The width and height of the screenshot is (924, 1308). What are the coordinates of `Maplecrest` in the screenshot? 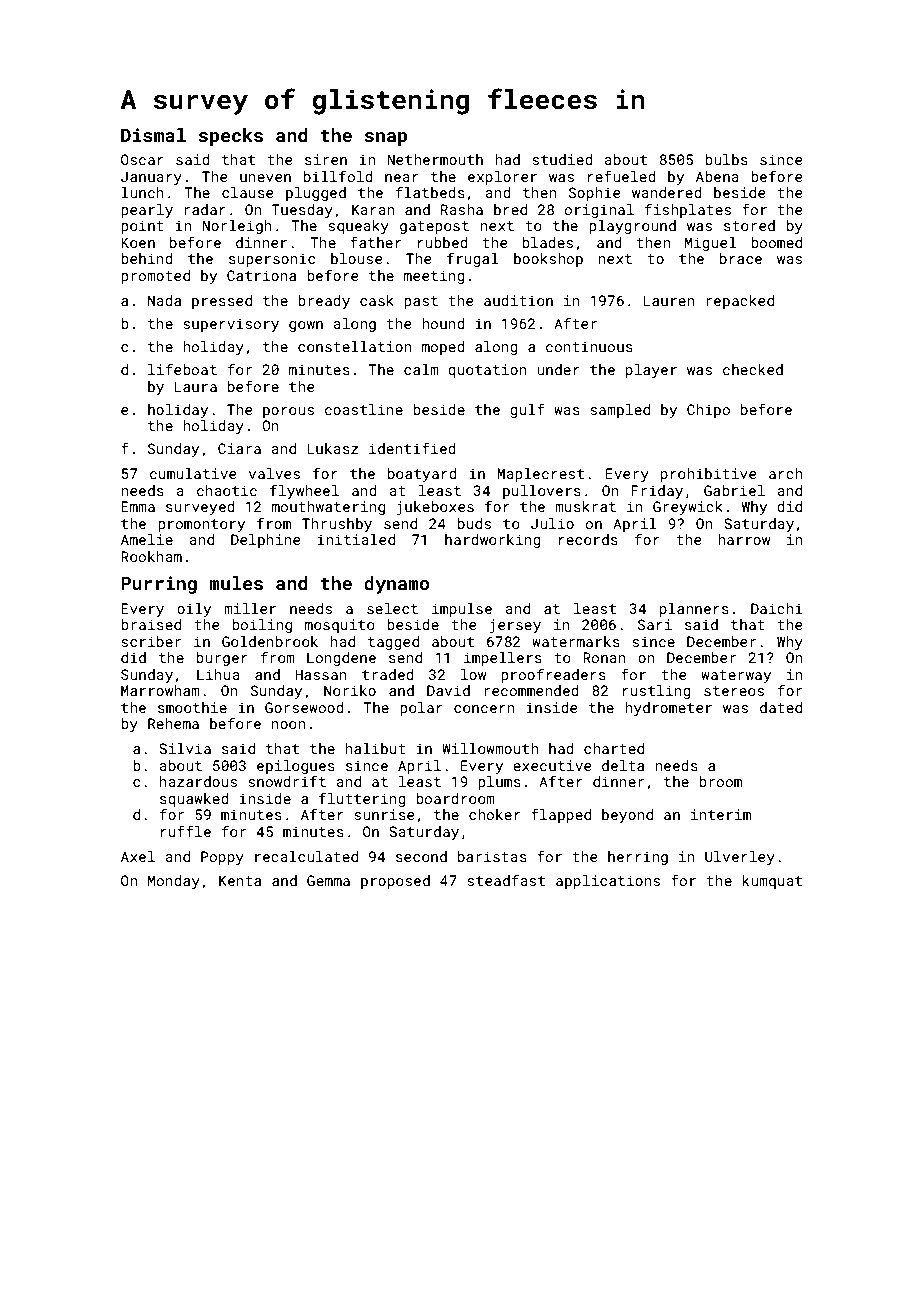 It's located at (540, 475).
